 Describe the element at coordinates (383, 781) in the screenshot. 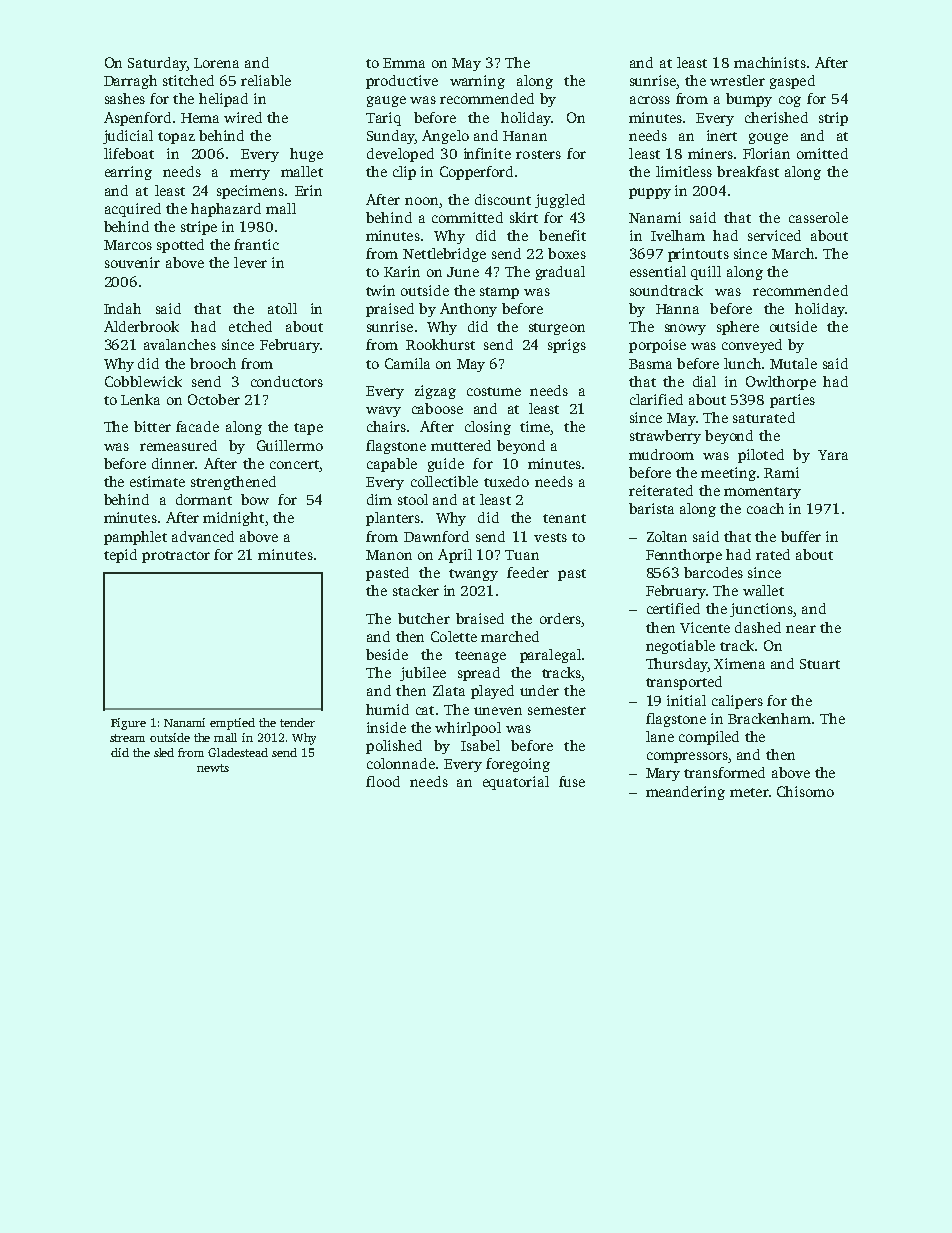

I see `flood` at that location.
